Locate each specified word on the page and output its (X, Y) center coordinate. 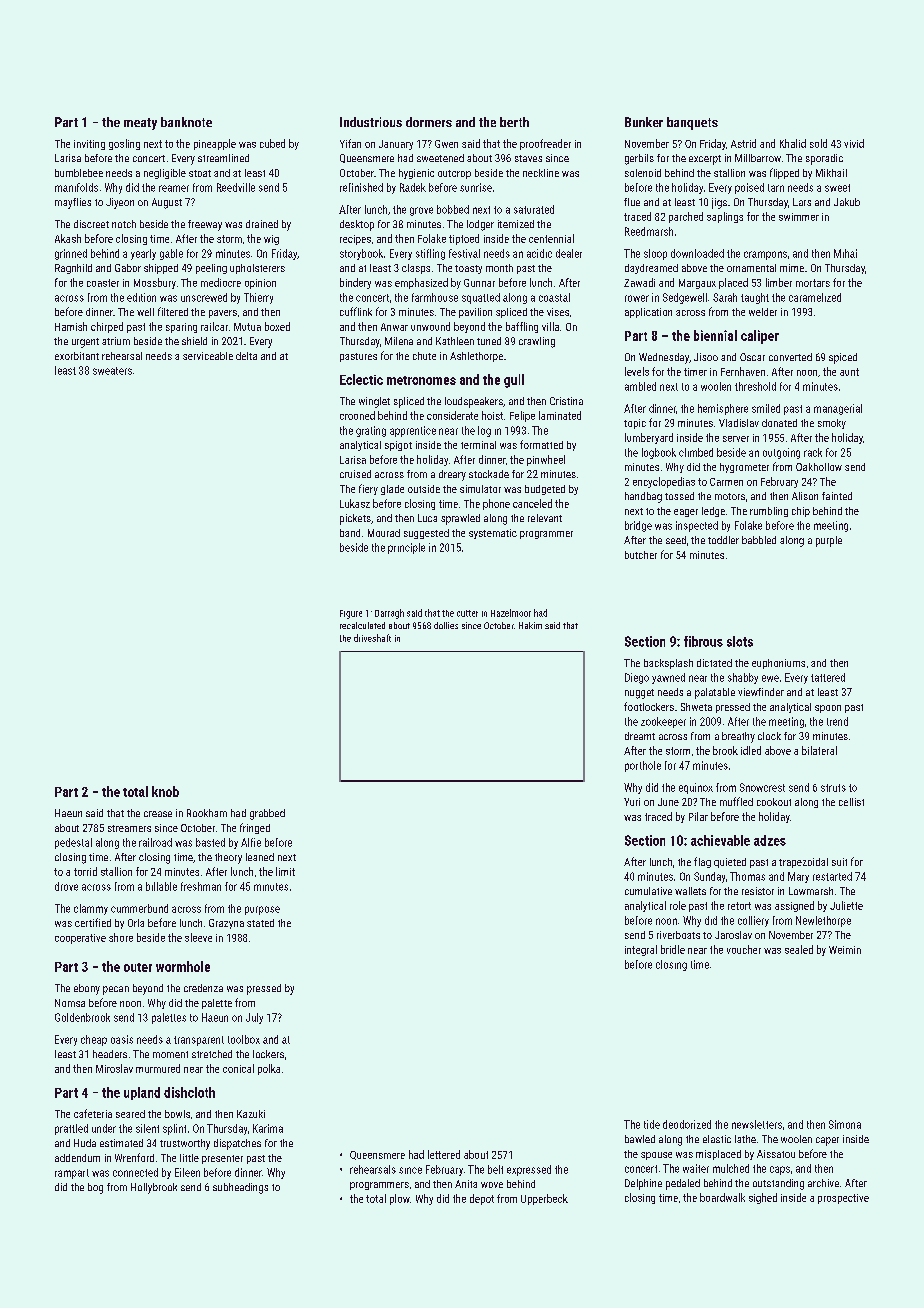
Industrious (371, 122)
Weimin (845, 950)
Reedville (236, 187)
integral (641, 950)
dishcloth (189, 1092)
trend (837, 721)
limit (285, 871)
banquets (692, 123)
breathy (738, 737)
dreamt (640, 736)
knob (165, 791)
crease (158, 814)
